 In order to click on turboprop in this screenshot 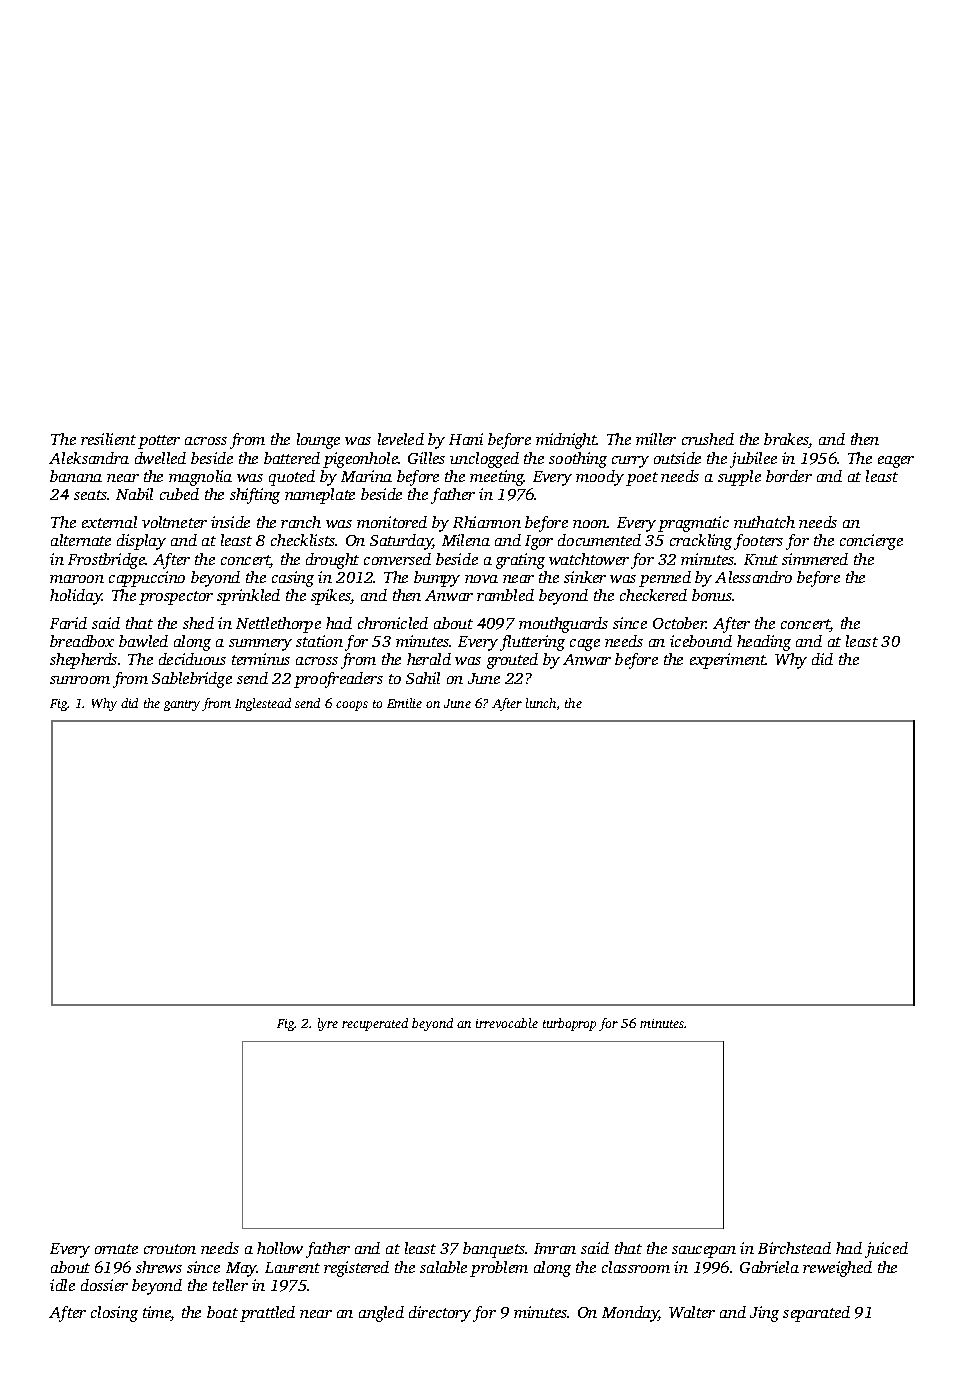, I will do `click(569, 1024)`.
